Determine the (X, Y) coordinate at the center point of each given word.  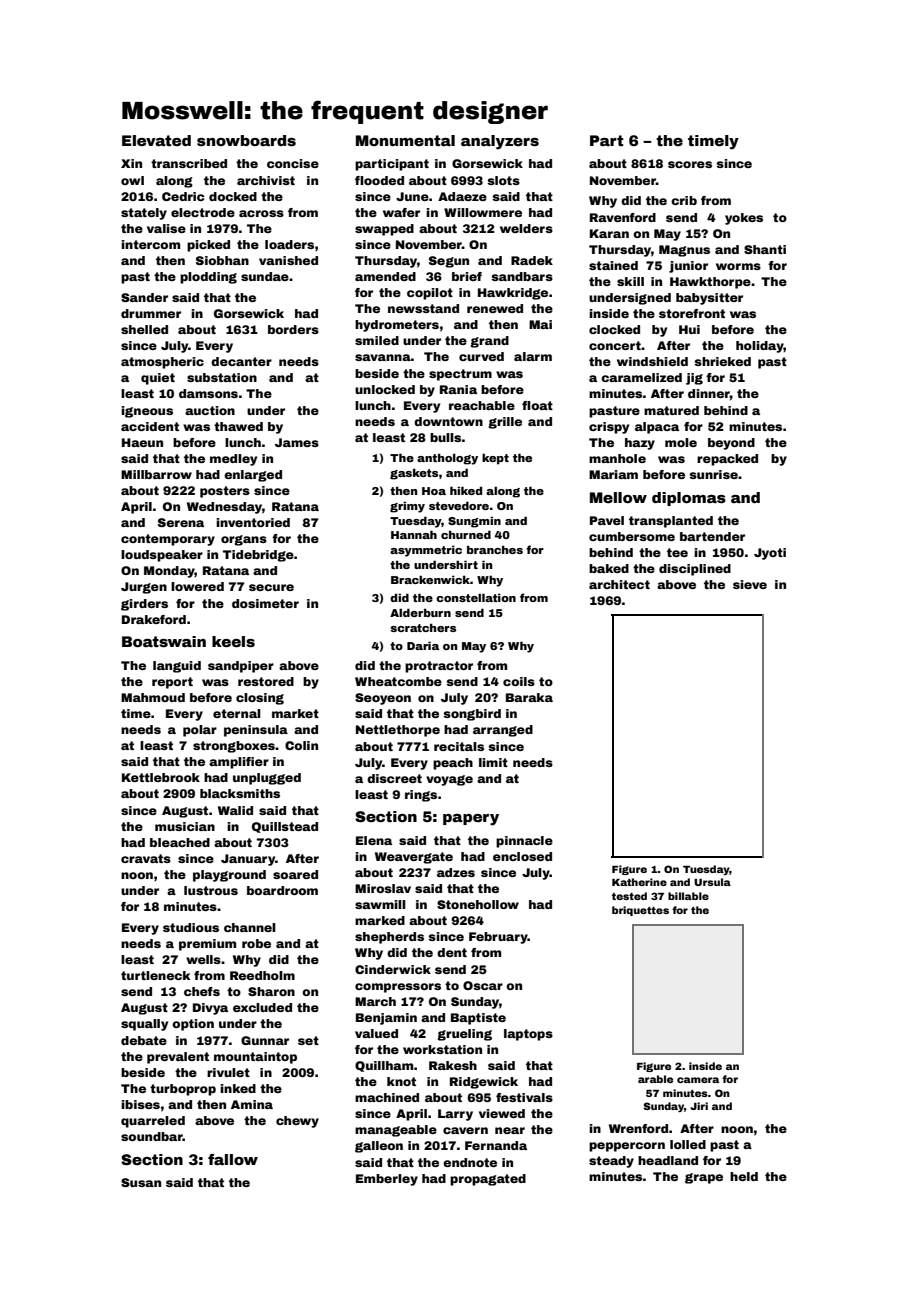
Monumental (405, 140)
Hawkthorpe (710, 283)
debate (144, 1040)
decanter (241, 361)
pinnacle (524, 842)
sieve (750, 584)
